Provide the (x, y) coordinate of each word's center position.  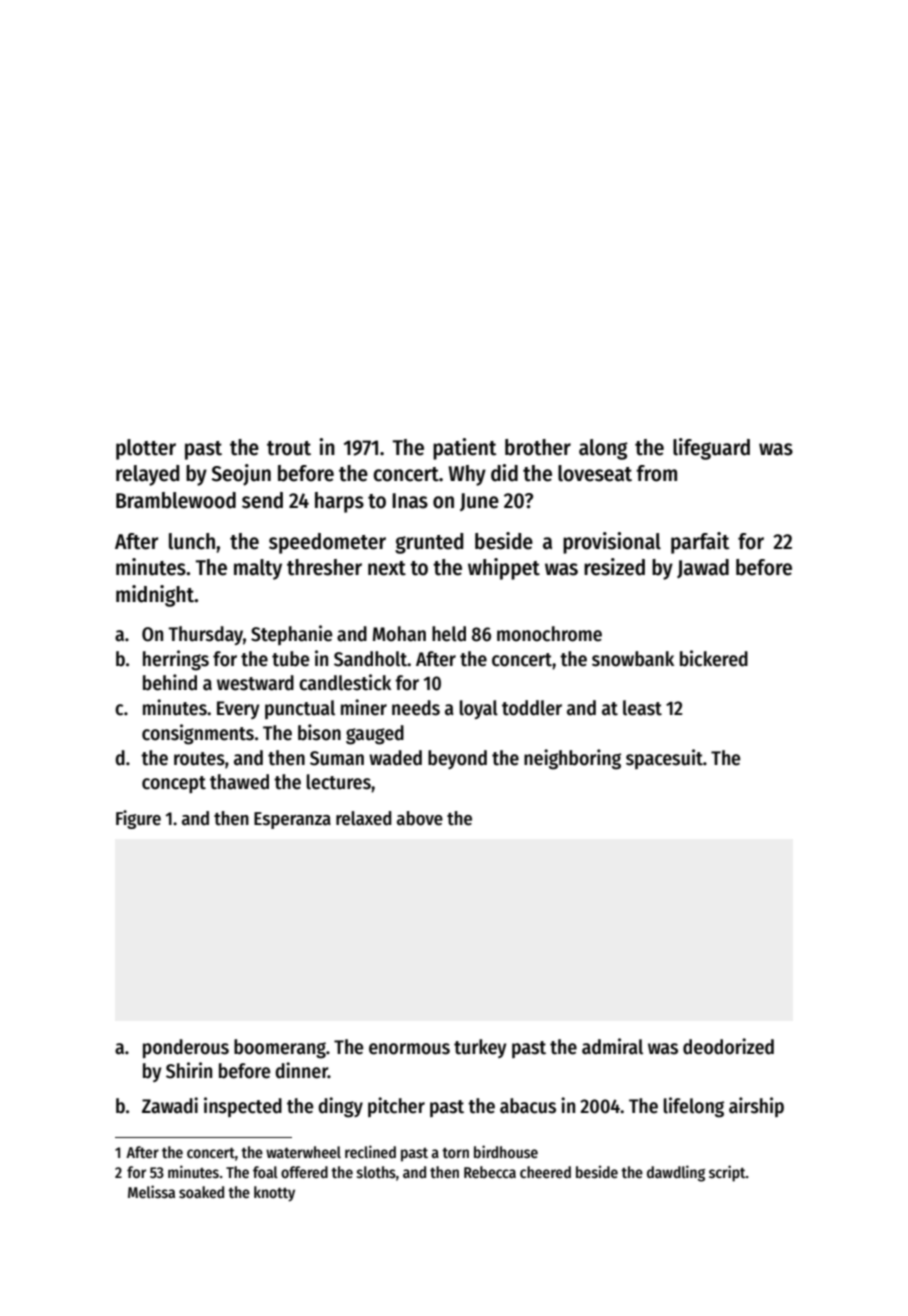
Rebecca (490, 1172)
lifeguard (711, 449)
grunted (429, 543)
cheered (545, 1172)
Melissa (151, 1192)
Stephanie (292, 635)
